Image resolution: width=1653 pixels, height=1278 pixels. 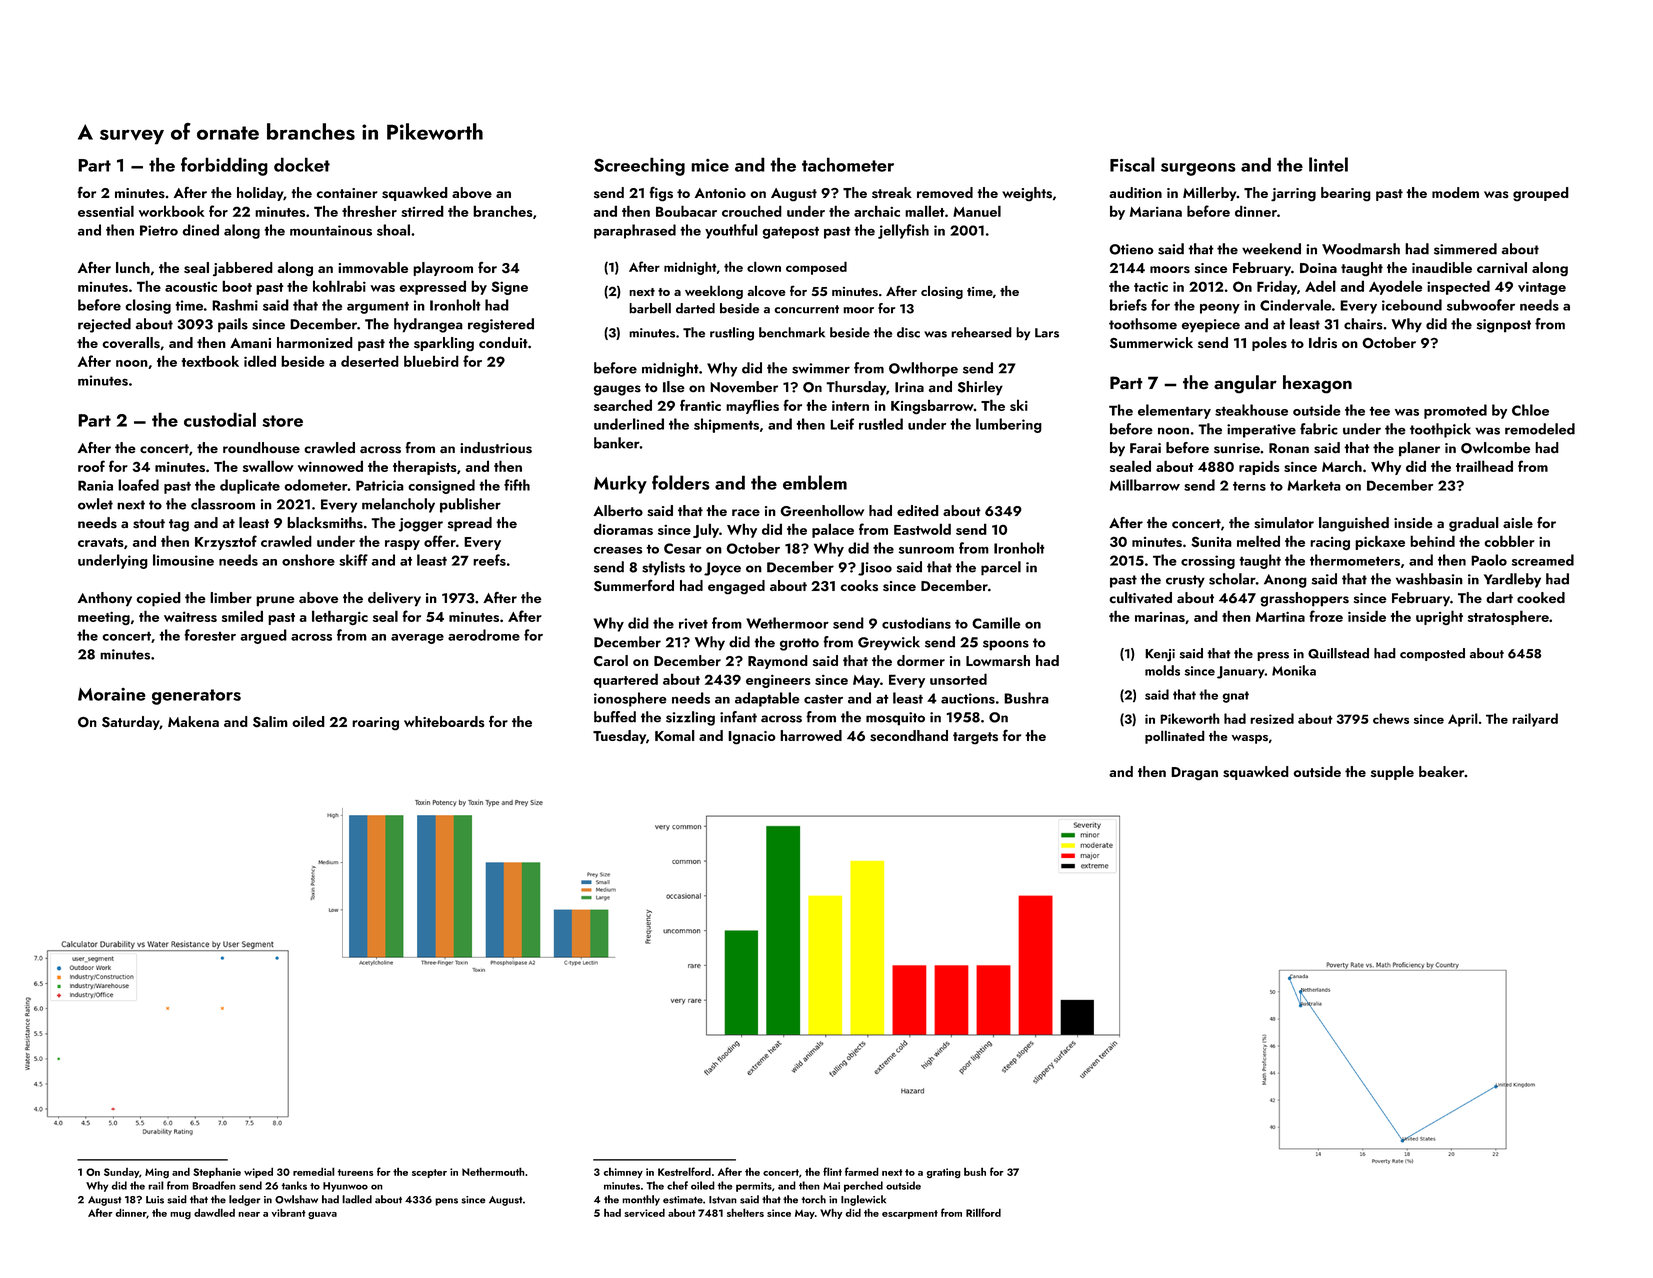 What do you see at coordinates (314, 1171) in the screenshot?
I see `remedial` at bounding box center [314, 1171].
